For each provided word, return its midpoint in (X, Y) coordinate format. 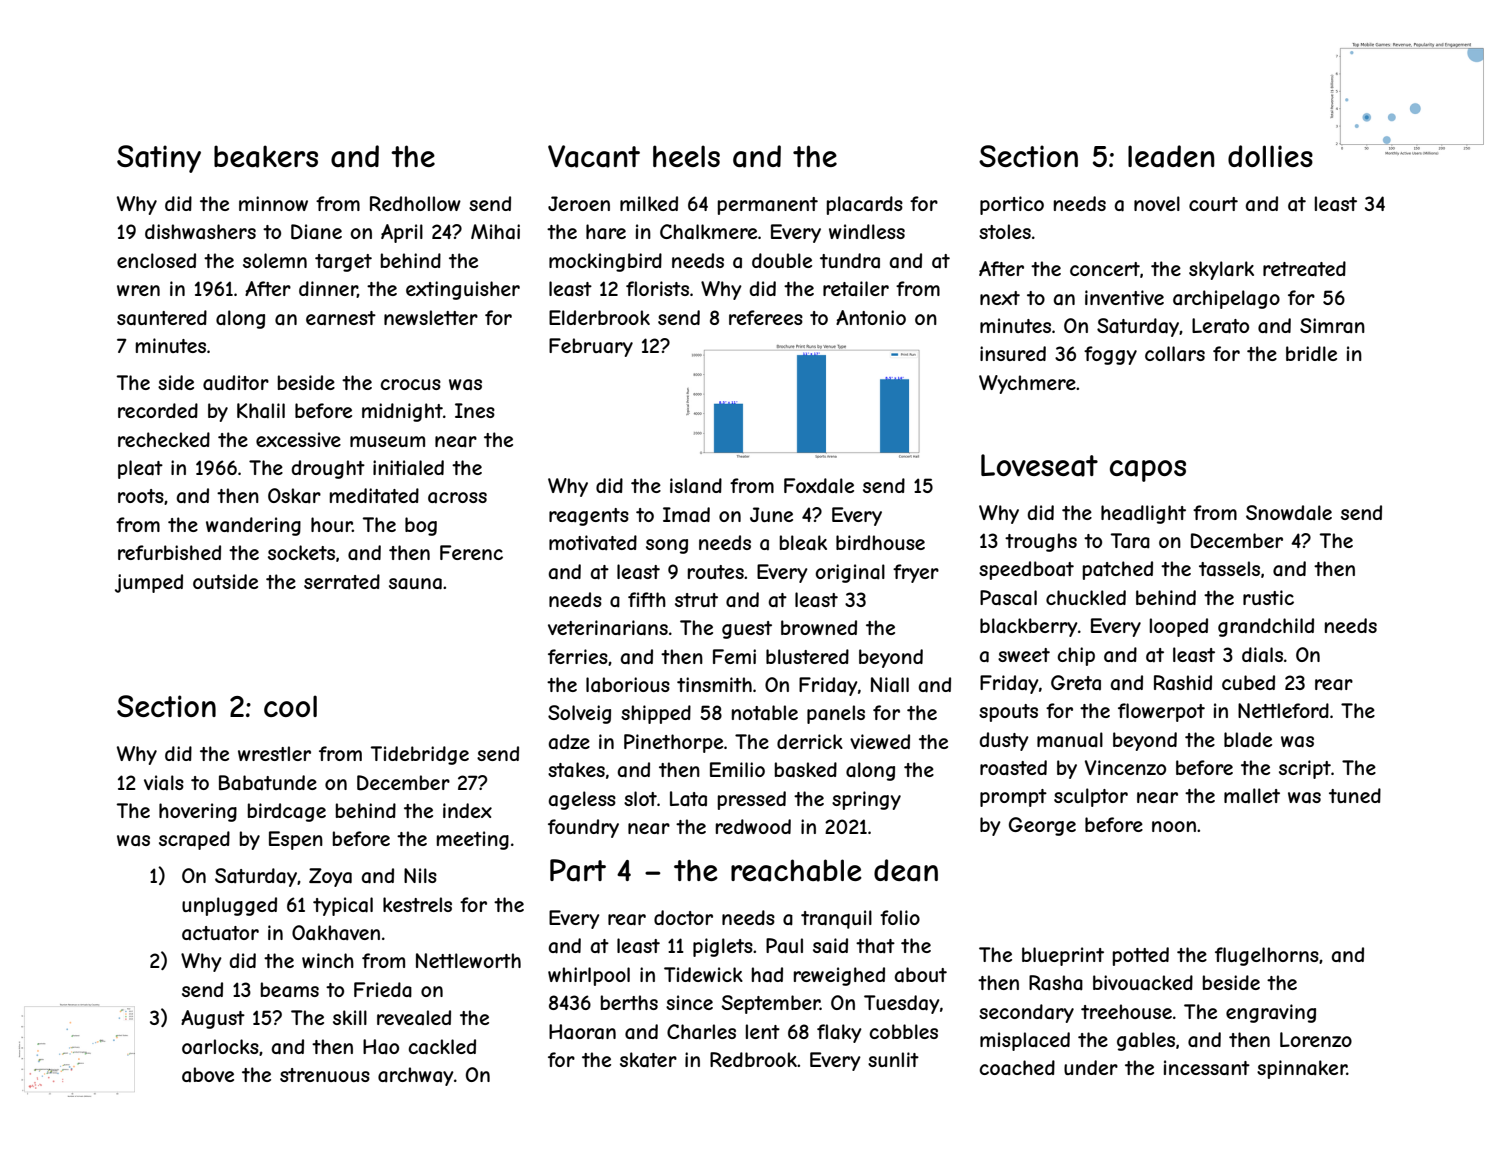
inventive (1124, 297)
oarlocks (220, 1047)
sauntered (162, 318)
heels (686, 156)
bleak (803, 543)
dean (906, 870)
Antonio (871, 317)
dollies (1270, 156)
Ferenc (471, 552)
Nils (420, 875)
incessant (1207, 1068)
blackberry (1029, 627)
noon (1174, 826)
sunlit (893, 1059)
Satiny (159, 159)
